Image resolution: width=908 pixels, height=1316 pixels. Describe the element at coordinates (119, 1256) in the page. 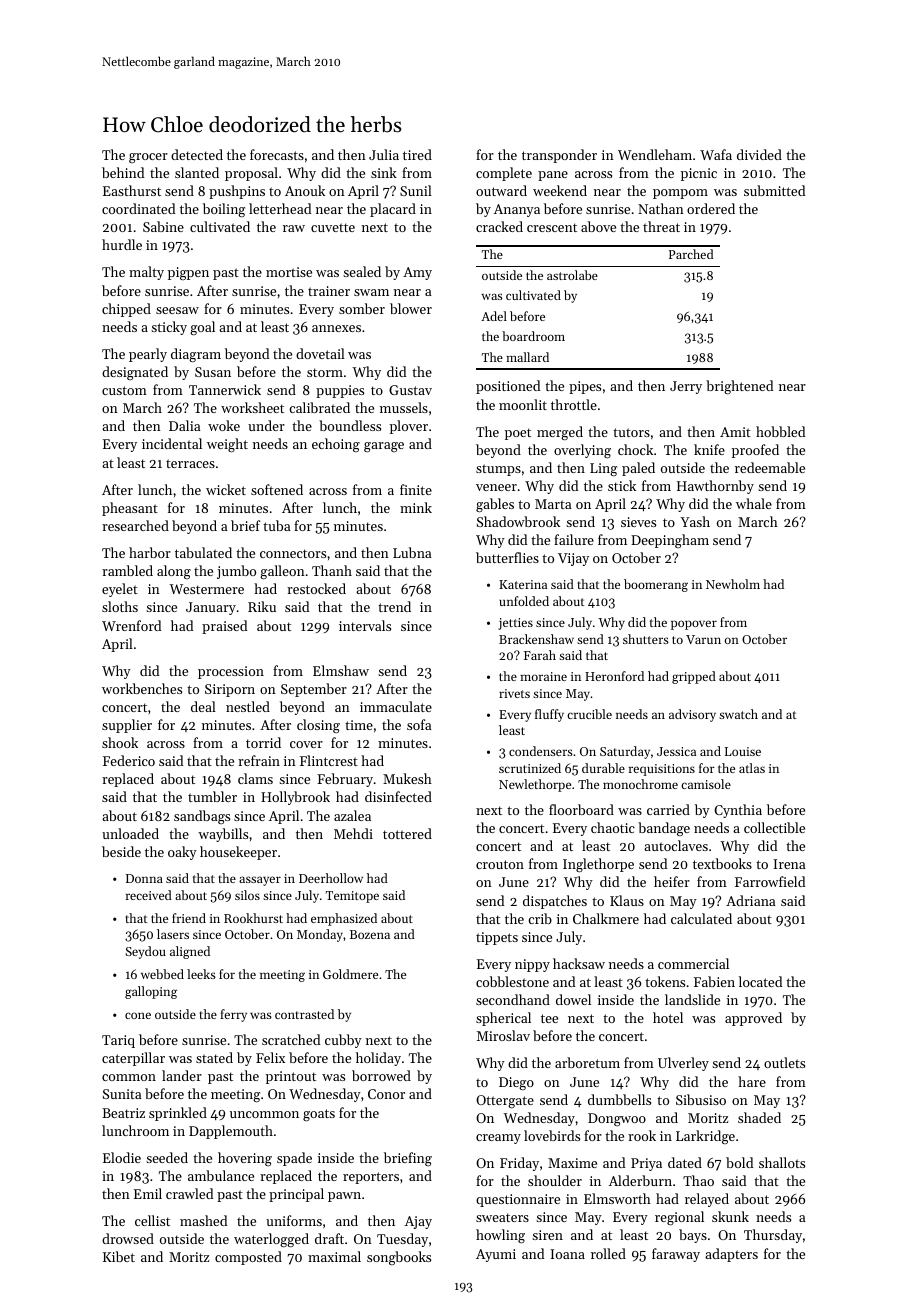

I see `Kibet` at that location.
